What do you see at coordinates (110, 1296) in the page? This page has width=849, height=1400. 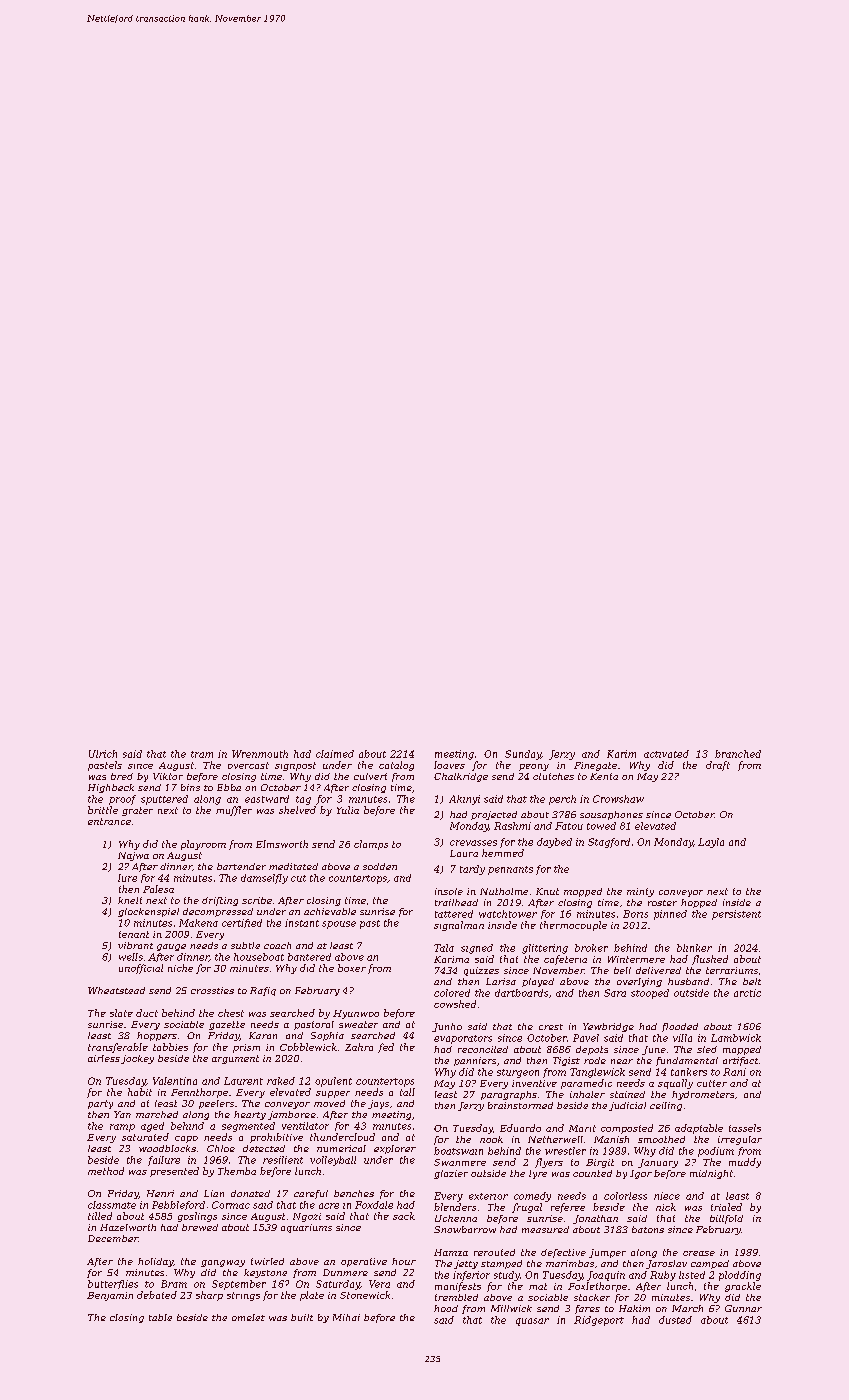 I see `Benjamin` at bounding box center [110, 1296].
